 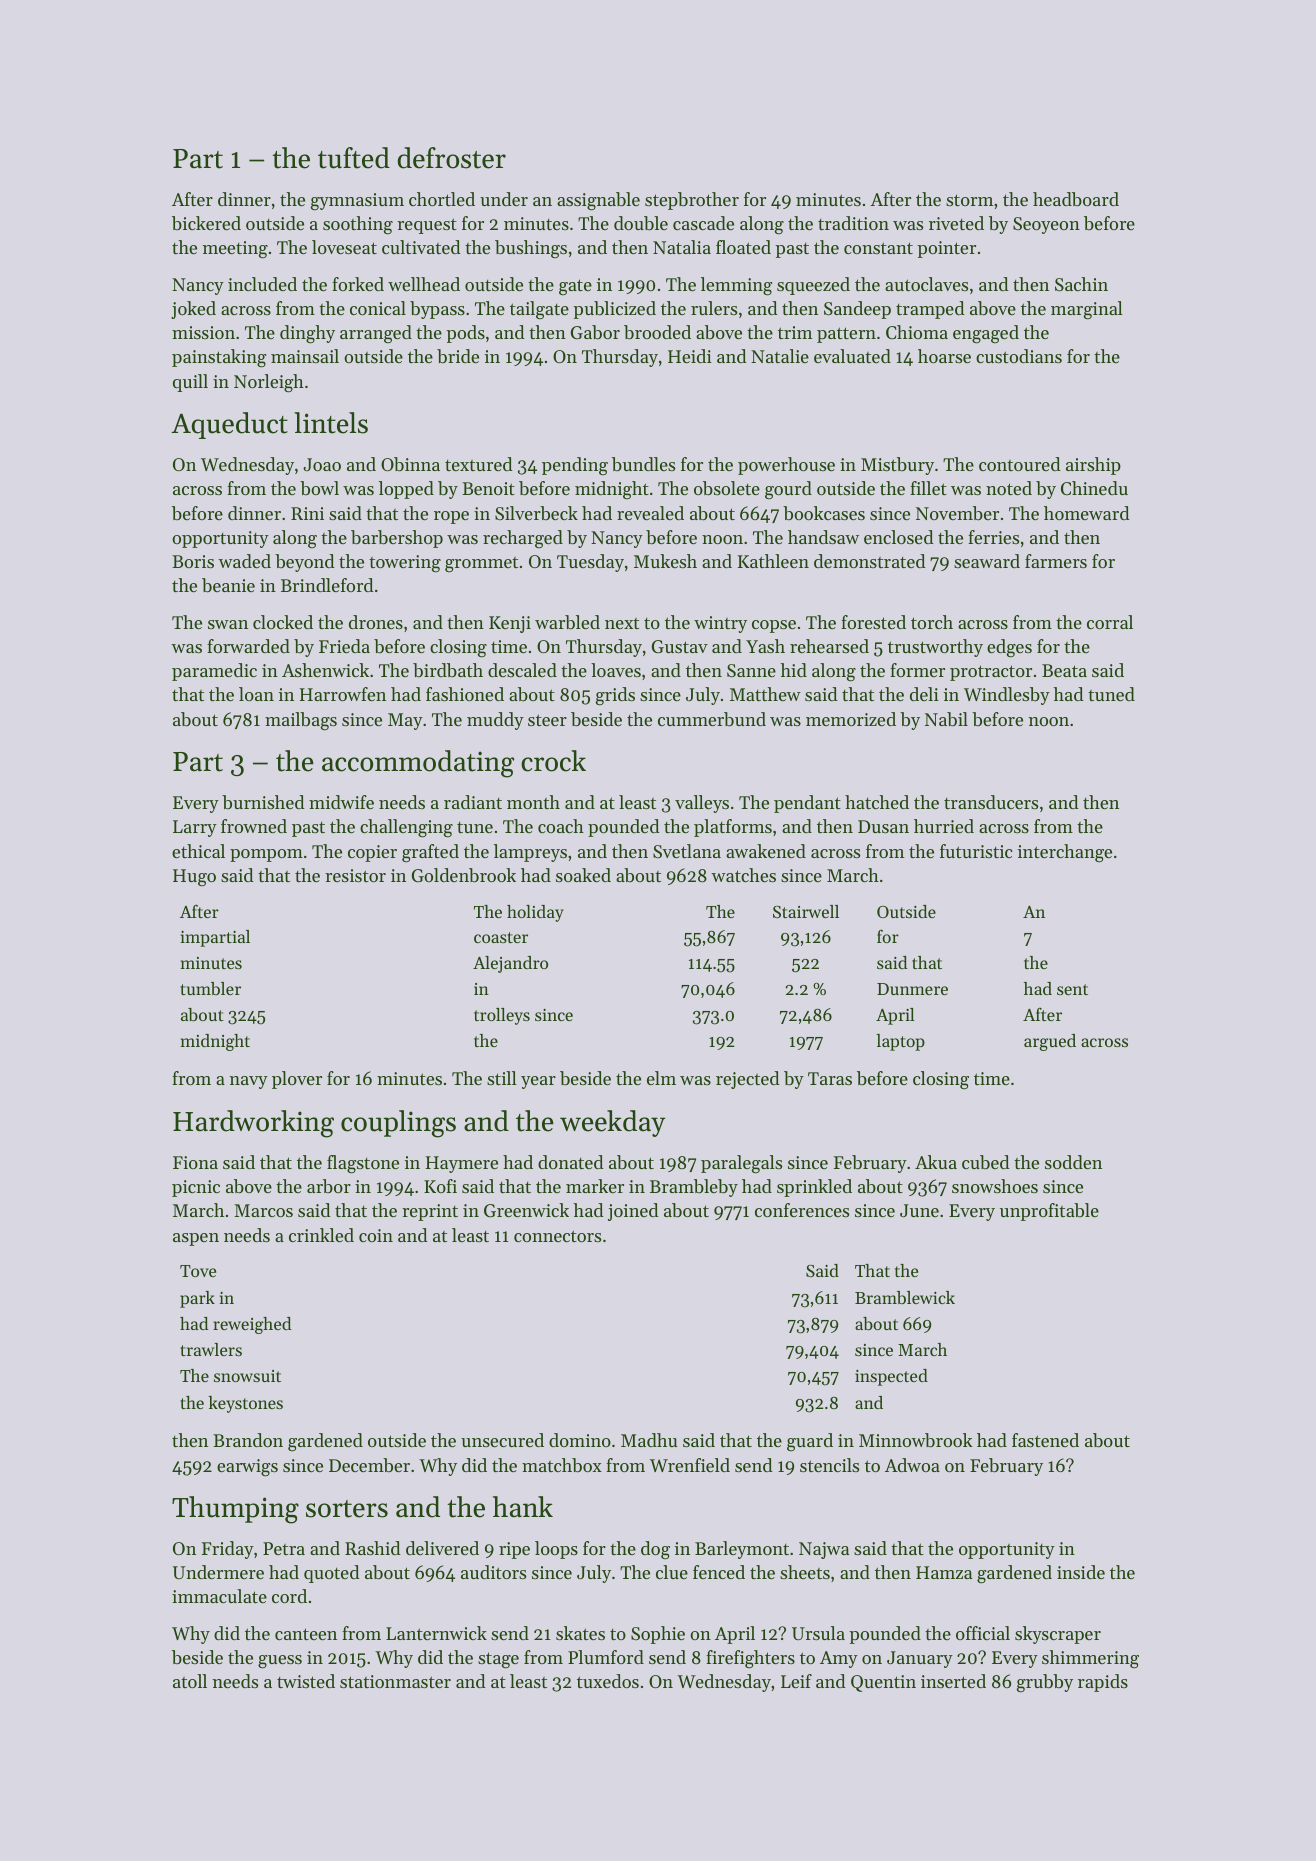 I want to click on storm, so click(x=969, y=200).
